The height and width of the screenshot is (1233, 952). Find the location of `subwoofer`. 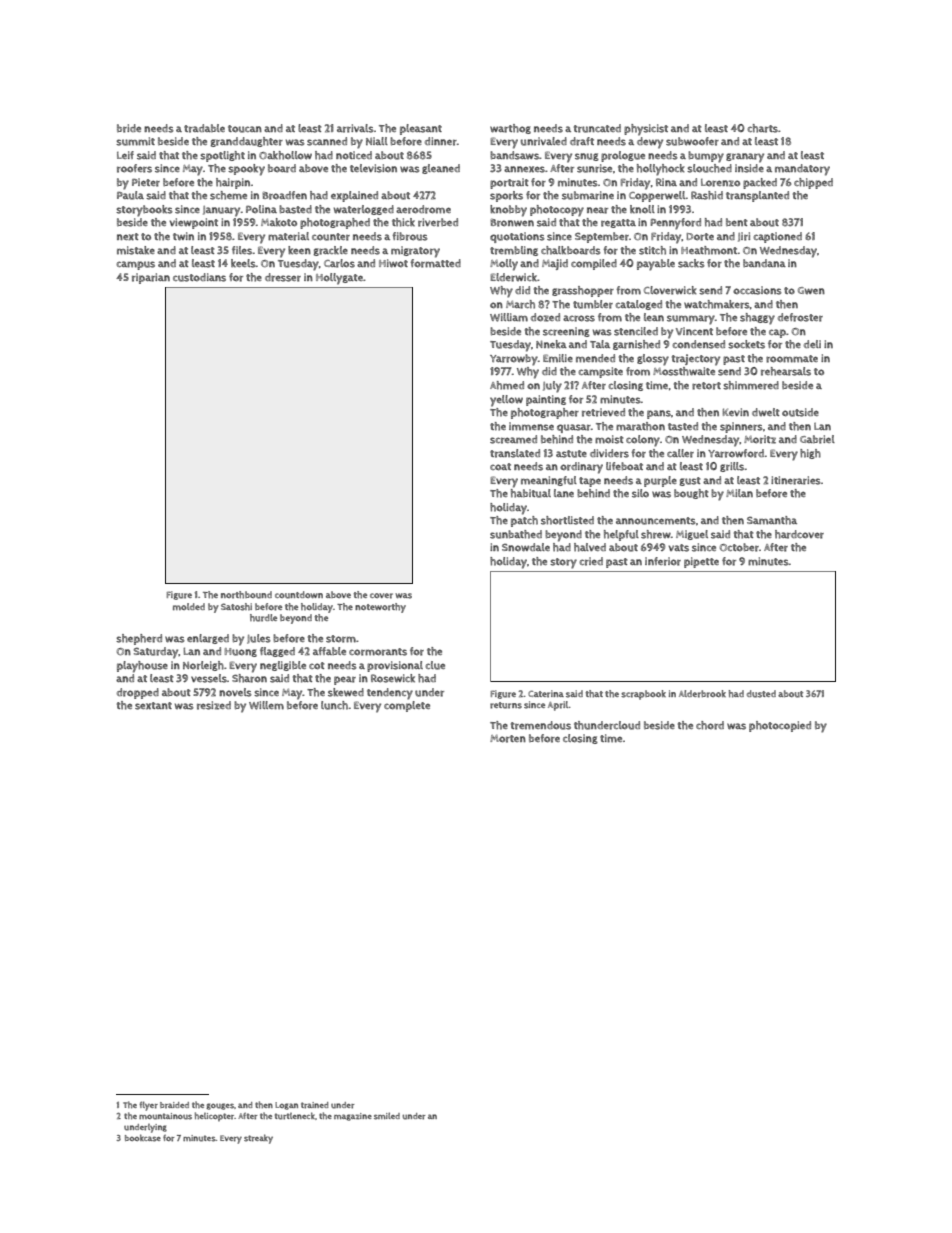

subwoofer is located at coordinates (692, 141).
